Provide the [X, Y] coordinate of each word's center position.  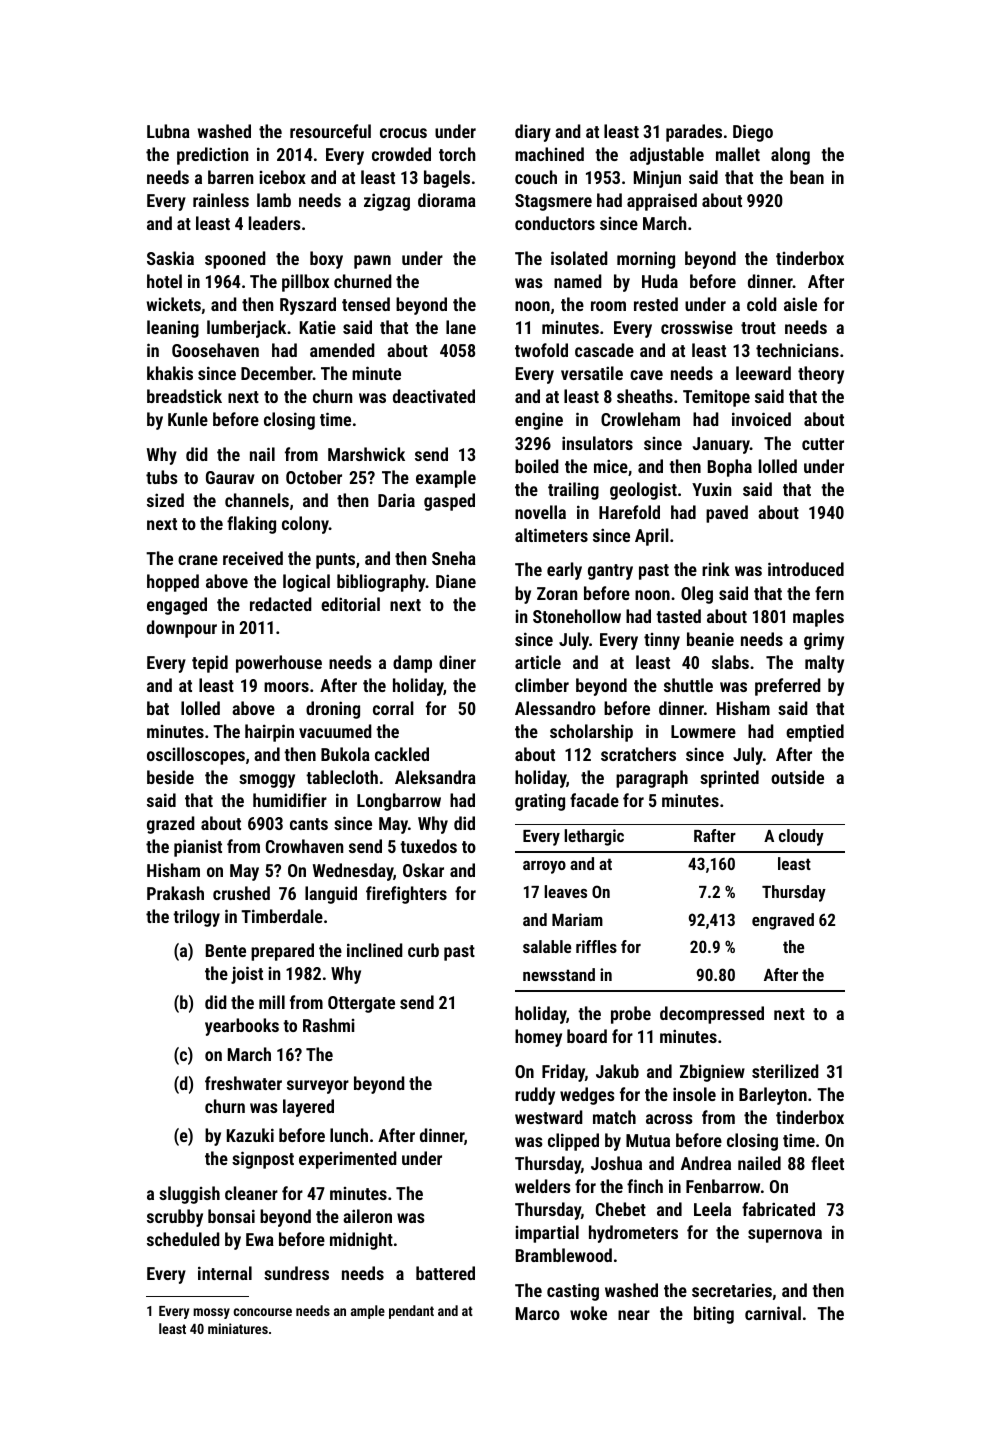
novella [540, 512]
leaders [275, 223]
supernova [785, 1236]
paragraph [652, 779]
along [790, 156]
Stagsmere [553, 202]
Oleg [697, 595]
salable [547, 946]
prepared [282, 952]
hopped [173, 583]
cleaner [251, 1193]
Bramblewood [564, 1255]
